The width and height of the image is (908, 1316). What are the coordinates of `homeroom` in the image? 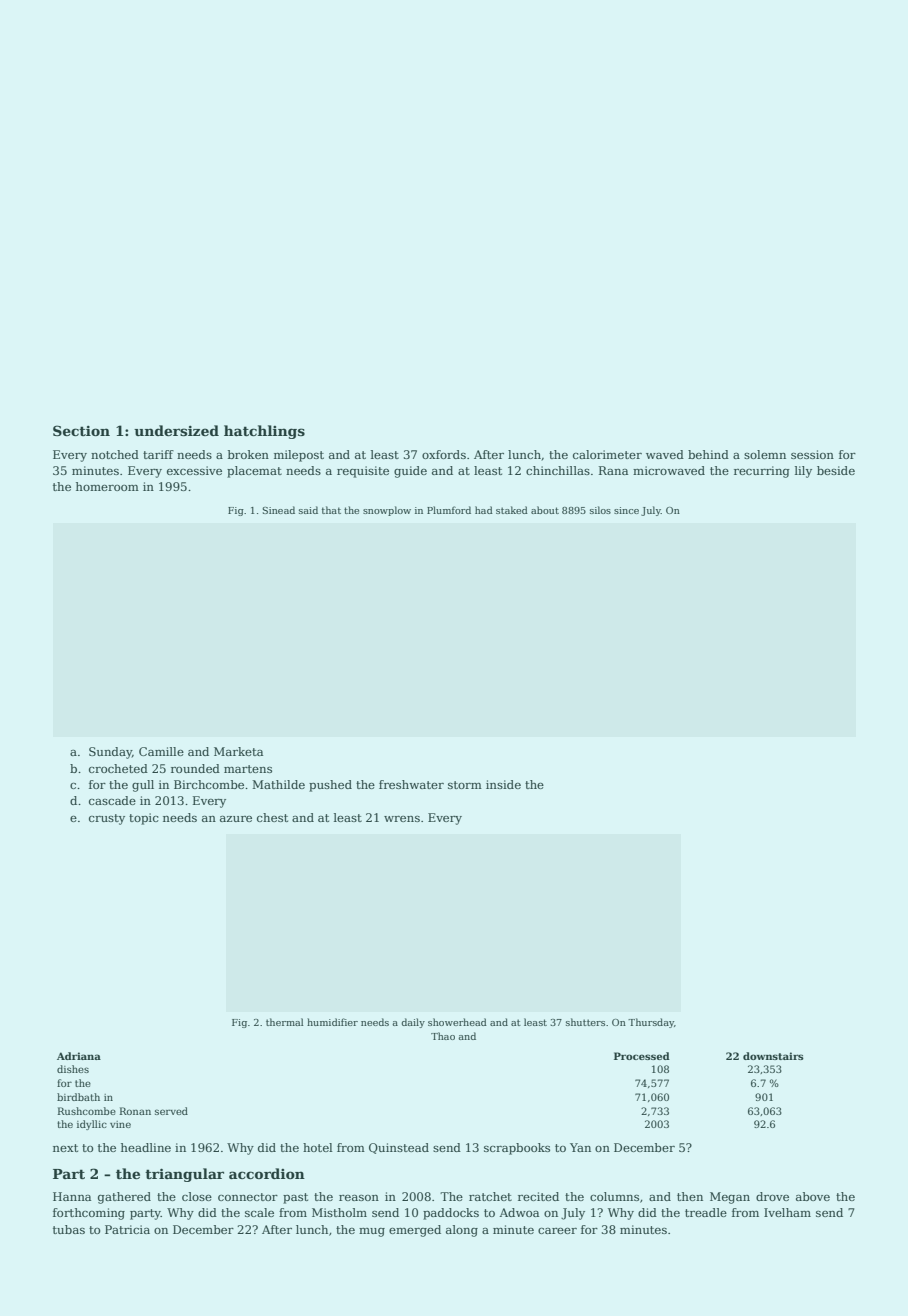 It's located at (107, 486).
